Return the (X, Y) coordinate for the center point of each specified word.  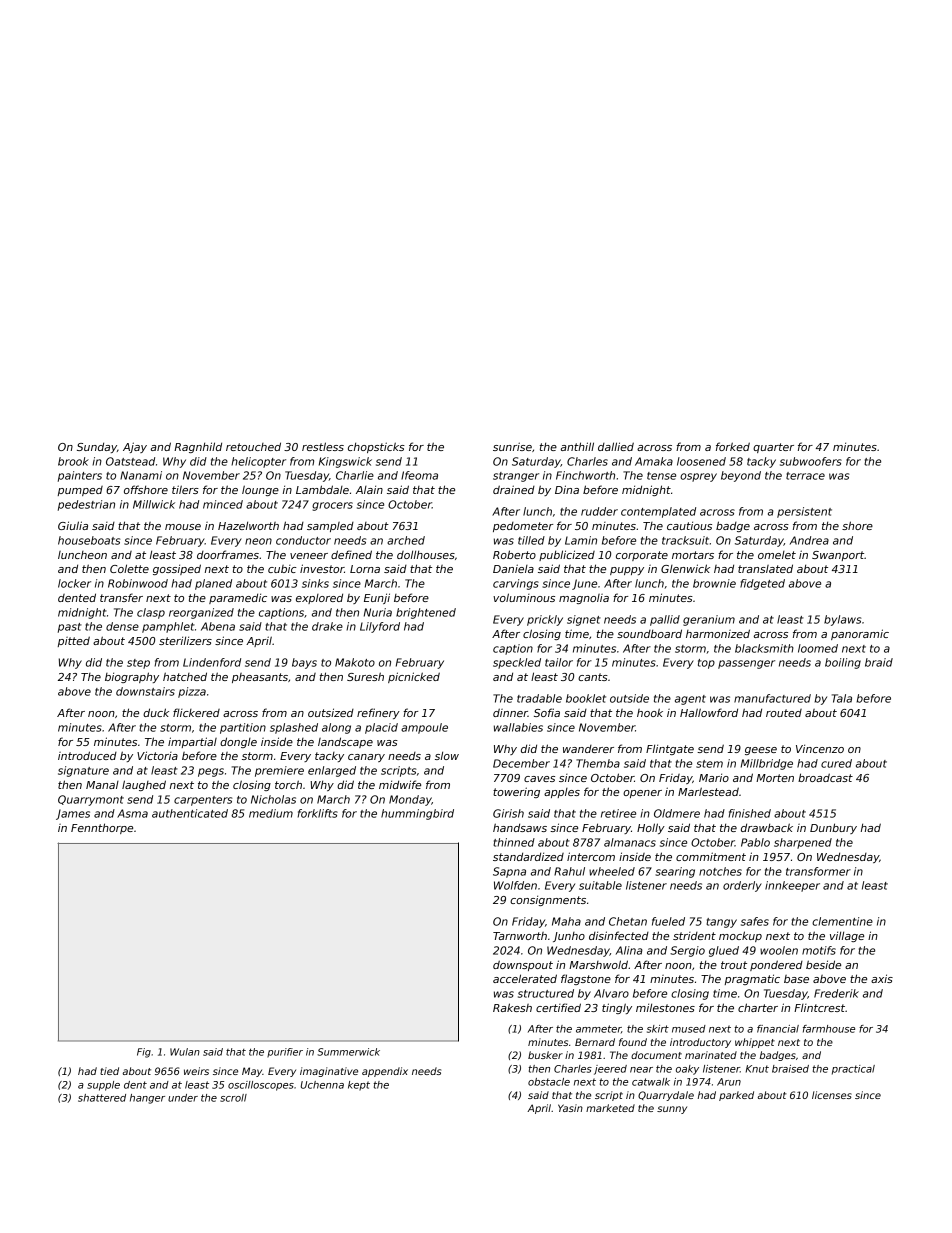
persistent (804, 512)
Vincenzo (820, 748)
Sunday (97, 447)
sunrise (512, 446)
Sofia (547, 712)
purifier (285, 1052)
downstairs (145, 691)
